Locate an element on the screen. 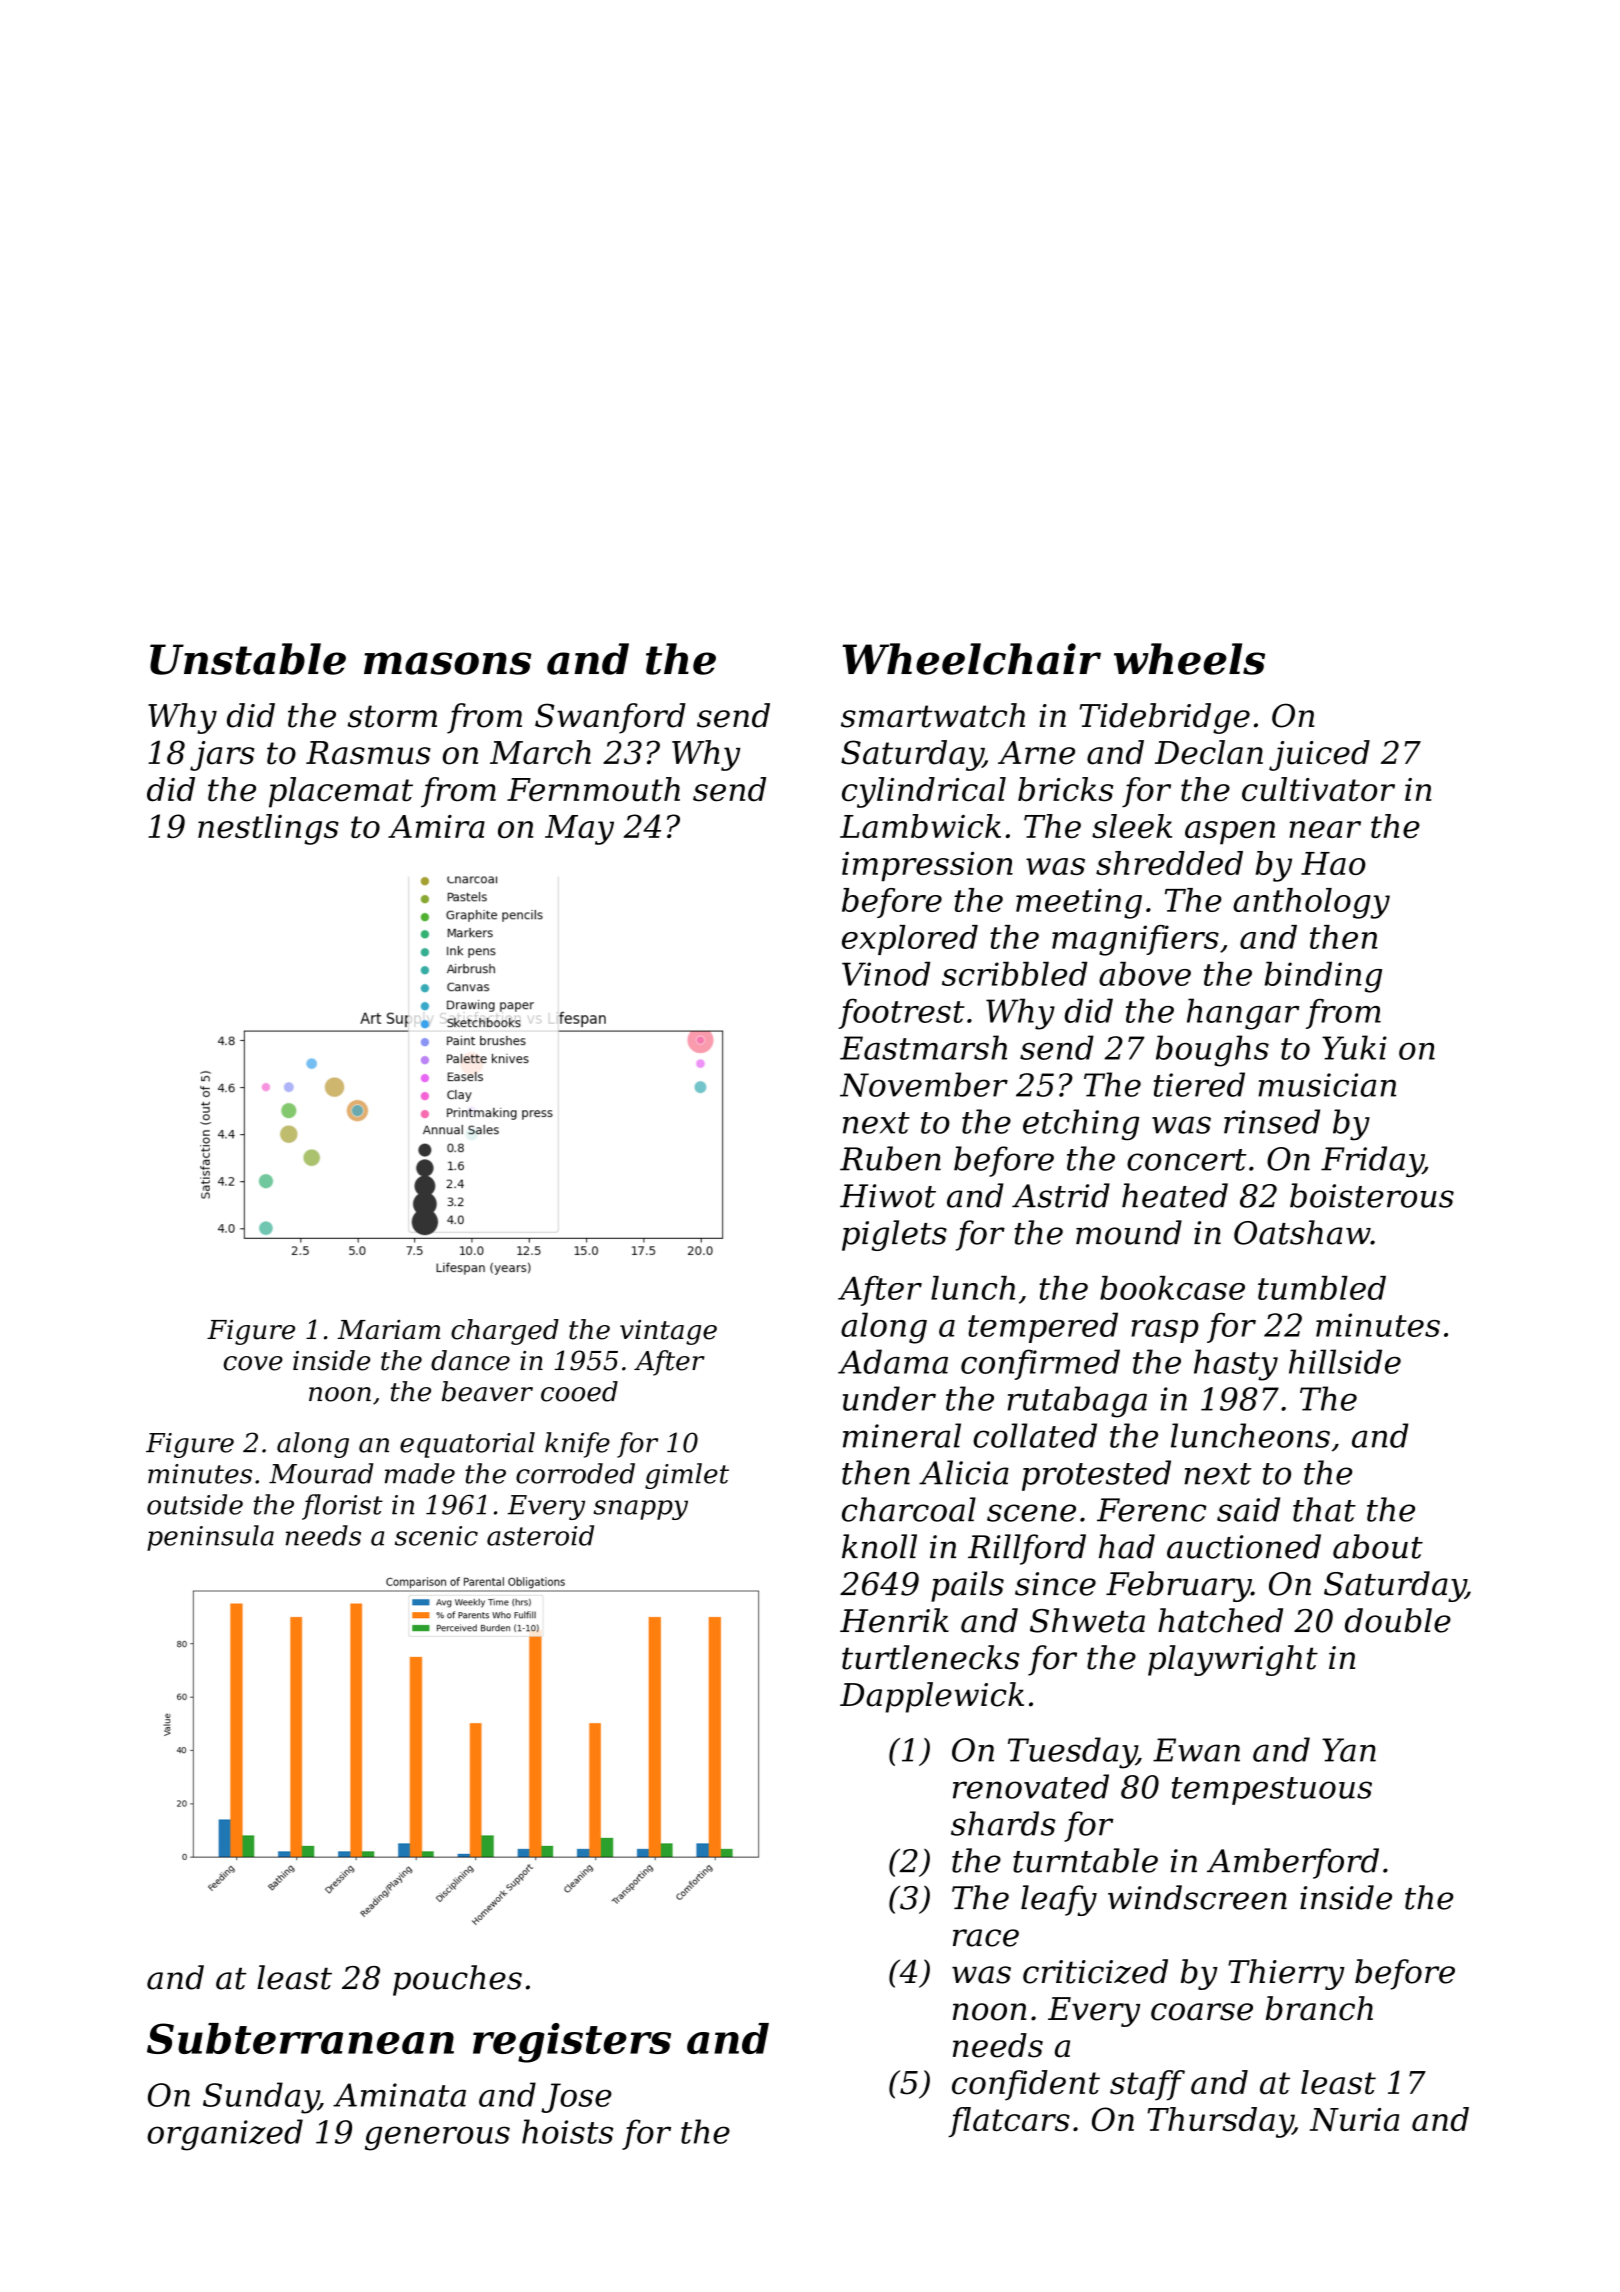 Image resolution: width=1620 pixels, height=2292 pixels. Fernmouth is located at coordinates (593, 789).
